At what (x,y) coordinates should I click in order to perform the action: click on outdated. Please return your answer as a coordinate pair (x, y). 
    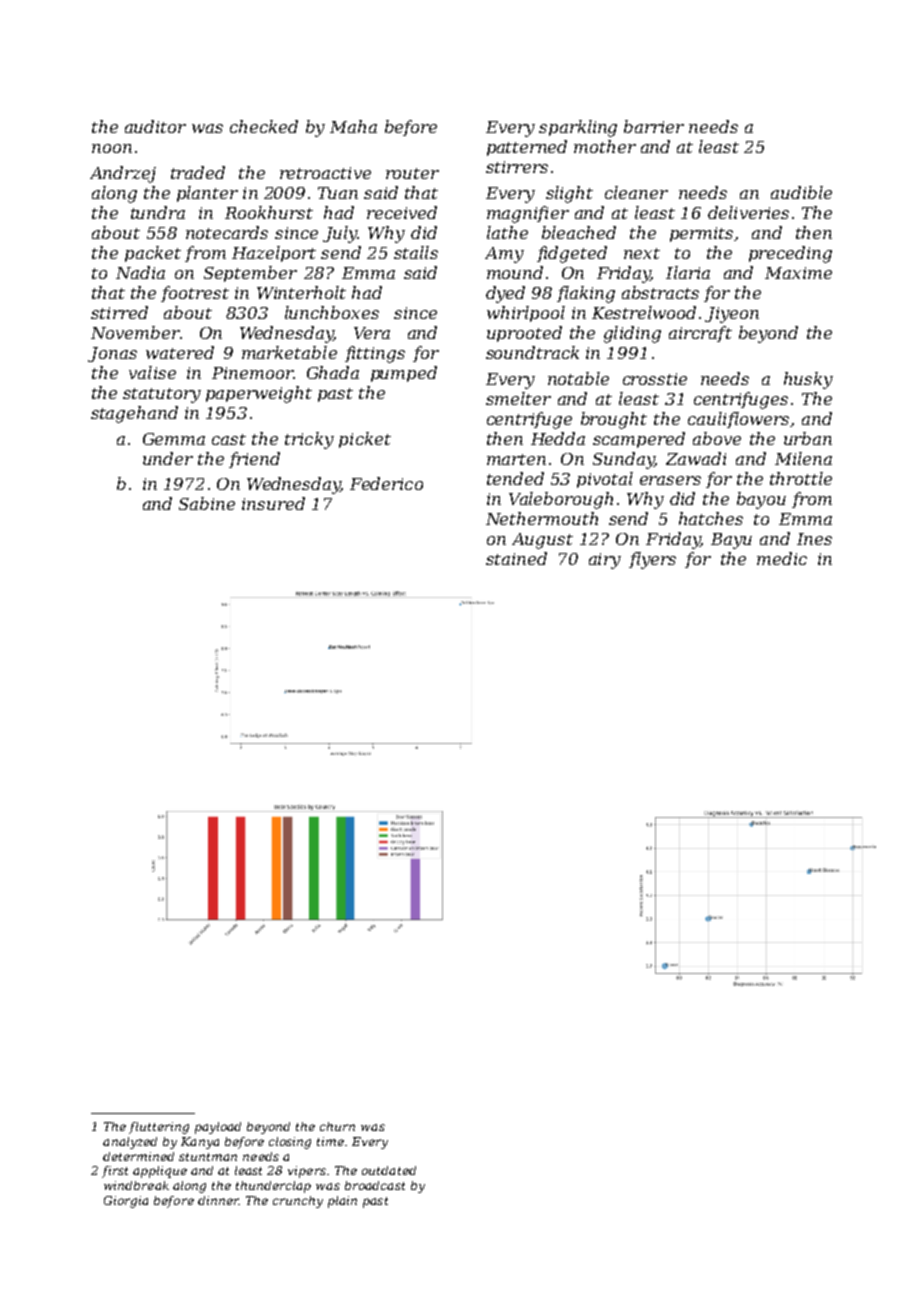
    Looking at the image, I should click on (389, 1170).
